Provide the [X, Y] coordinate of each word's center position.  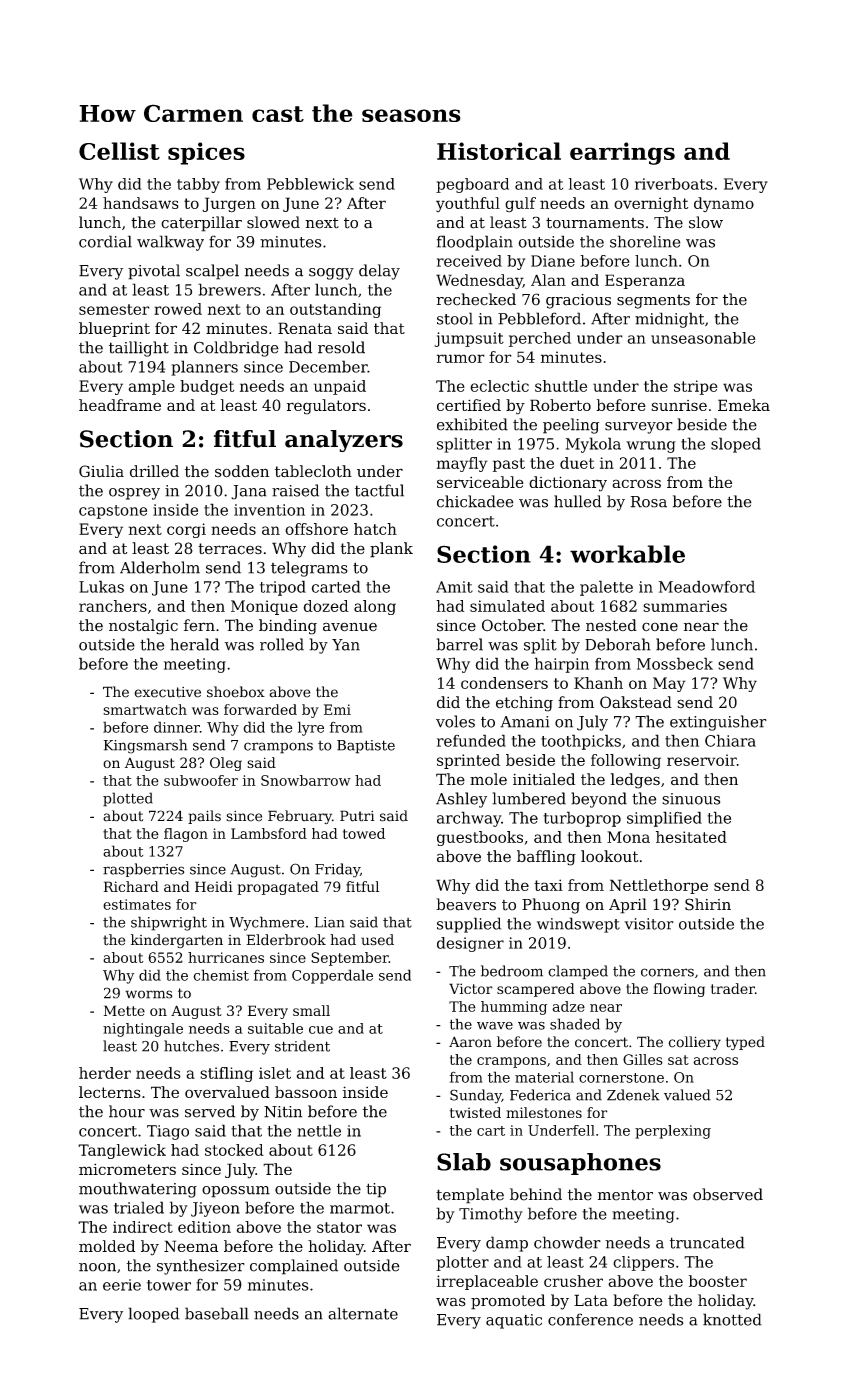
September [350, 959]
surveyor [639, 428]
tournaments [595, 223]
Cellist [119, 151]
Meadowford [707, 586]
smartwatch [145, 709]
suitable [275, 1028]
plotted [128, 799]
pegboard [472, 185]
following [626, 761]
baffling [546, 858]
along [375, 607]
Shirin [708, 904]
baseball [217, 1313]
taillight [139, 349]
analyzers [344, 441]
